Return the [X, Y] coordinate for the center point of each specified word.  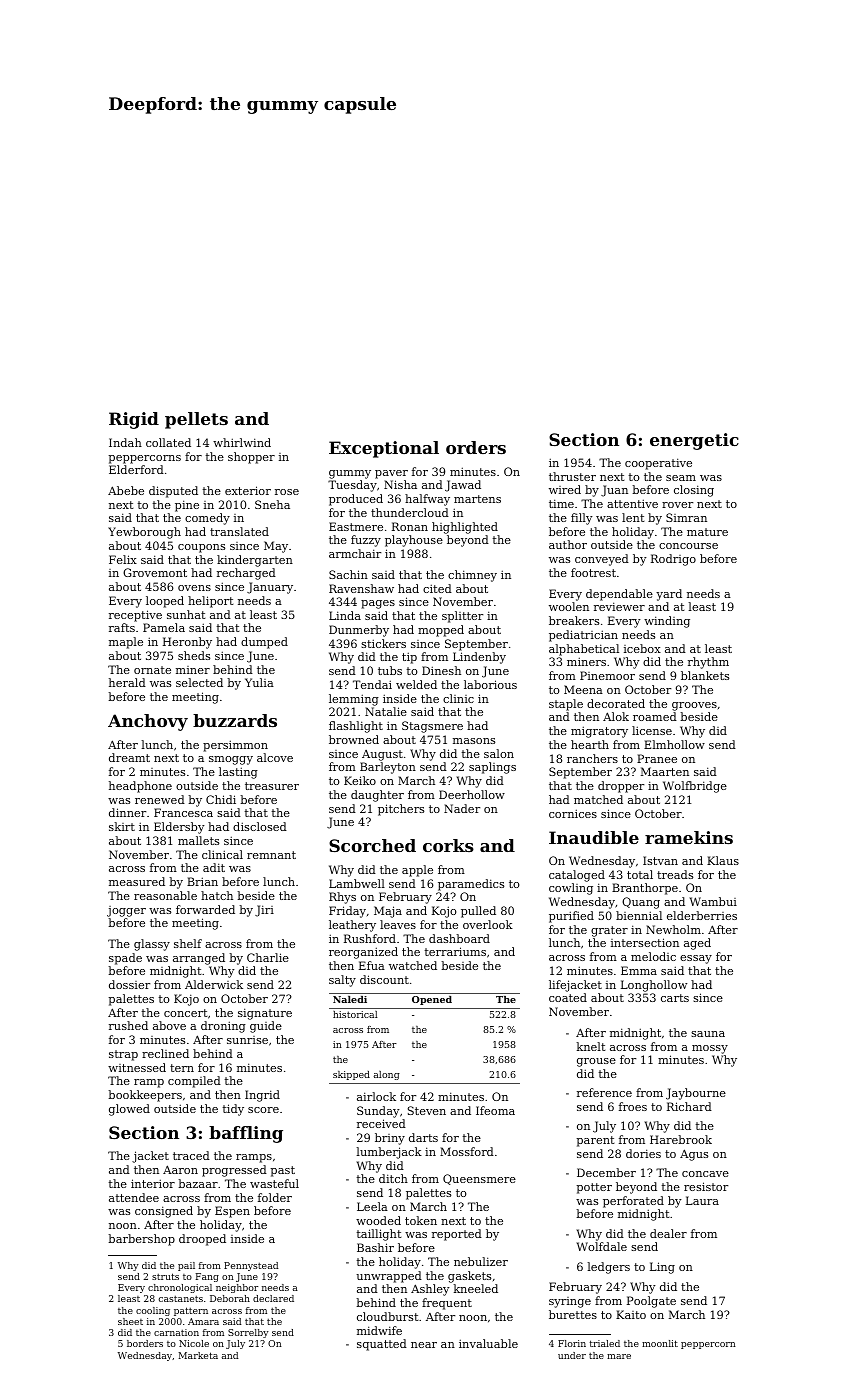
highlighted [465, 528]
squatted [382, 1345]
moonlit [660, 1343]
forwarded [205, 909]
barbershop [141, 1240]
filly [582, 519]
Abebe [126, 490]
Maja [388, 912]
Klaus [723, 860]
